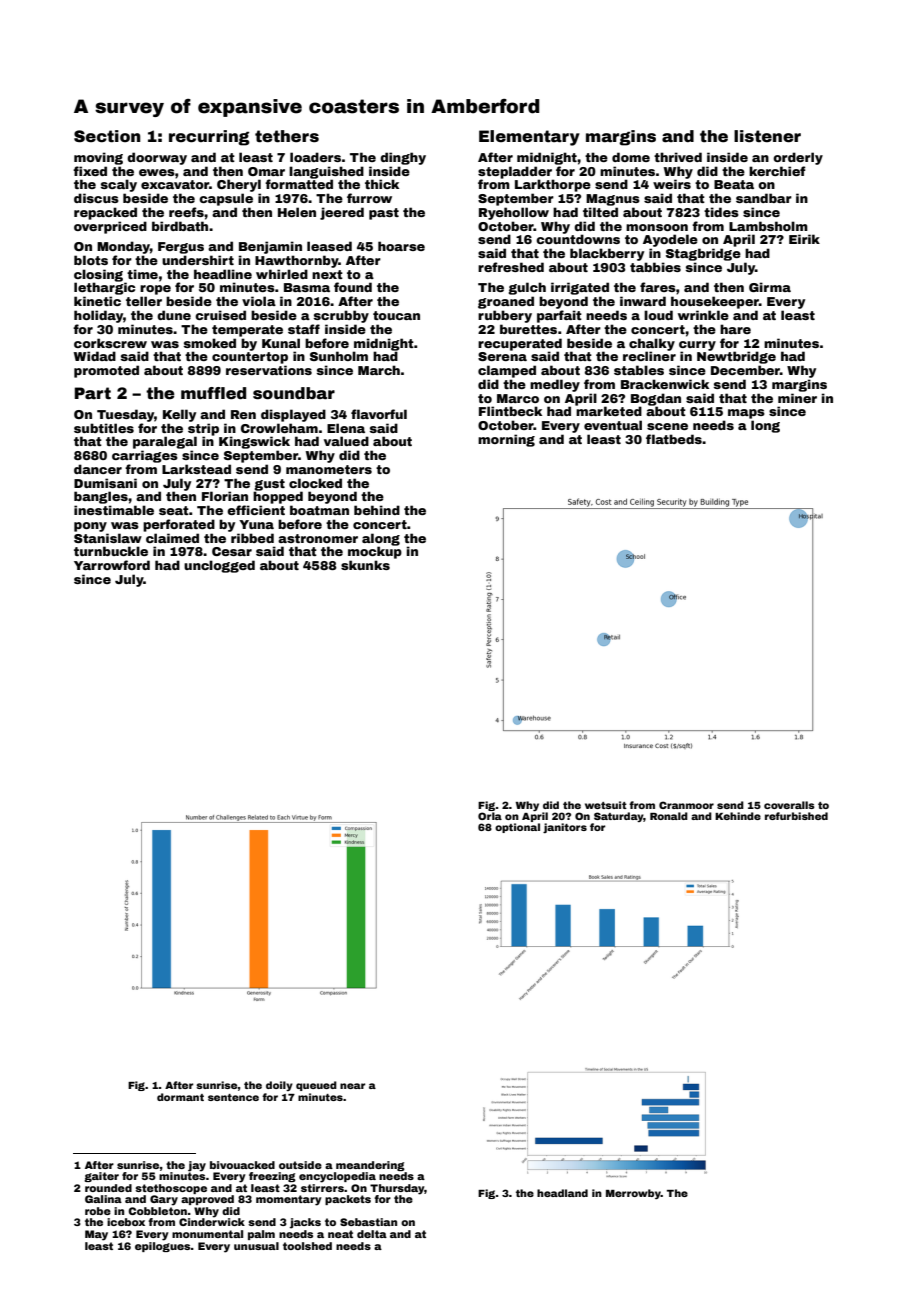 This page has height=1316, width=908. I want to click on Merrowby, so click(633, 1194).
